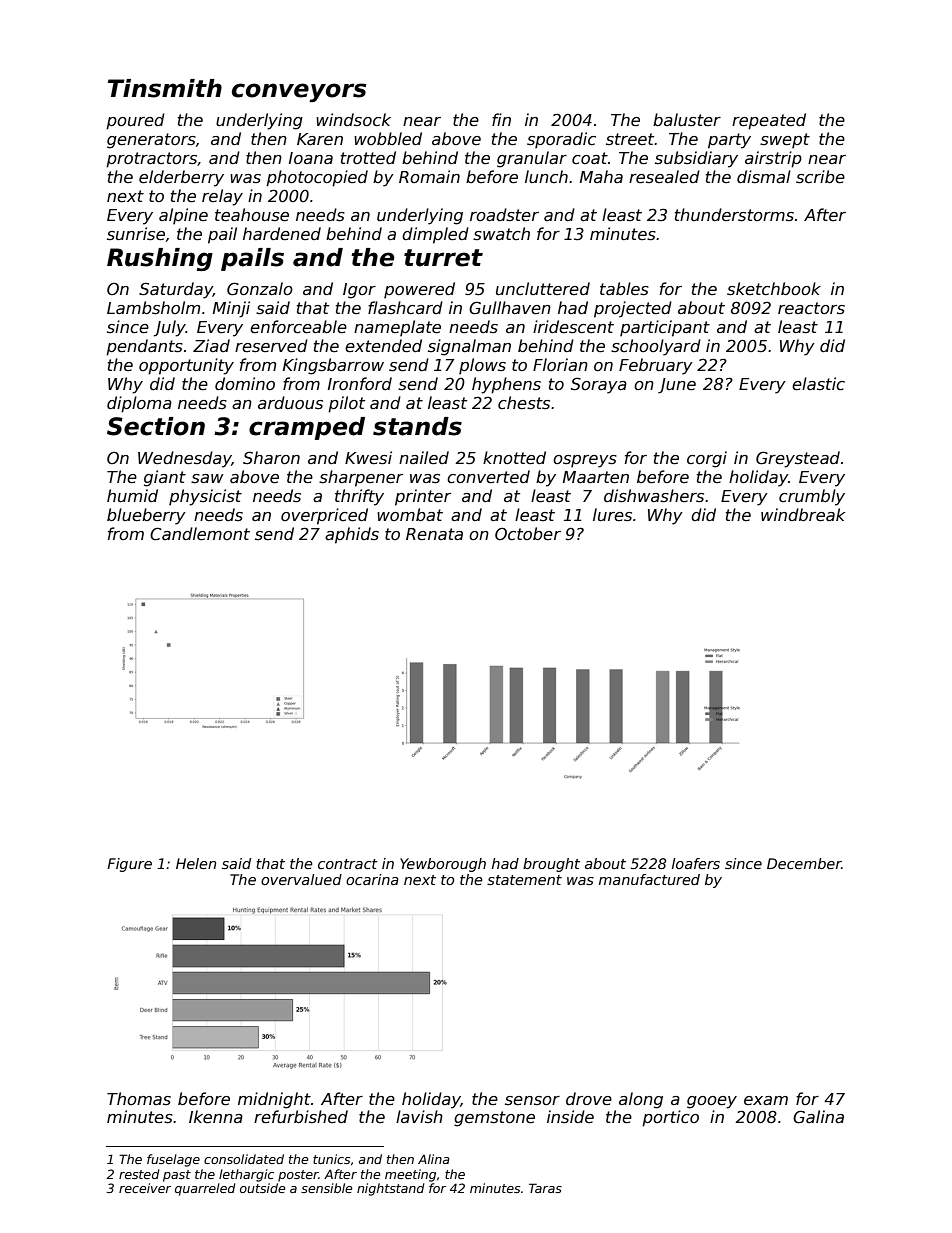 Image resolution: width=952 pixels, height=1233 pixels. I want to click on conveyors, so click(299, 92).
